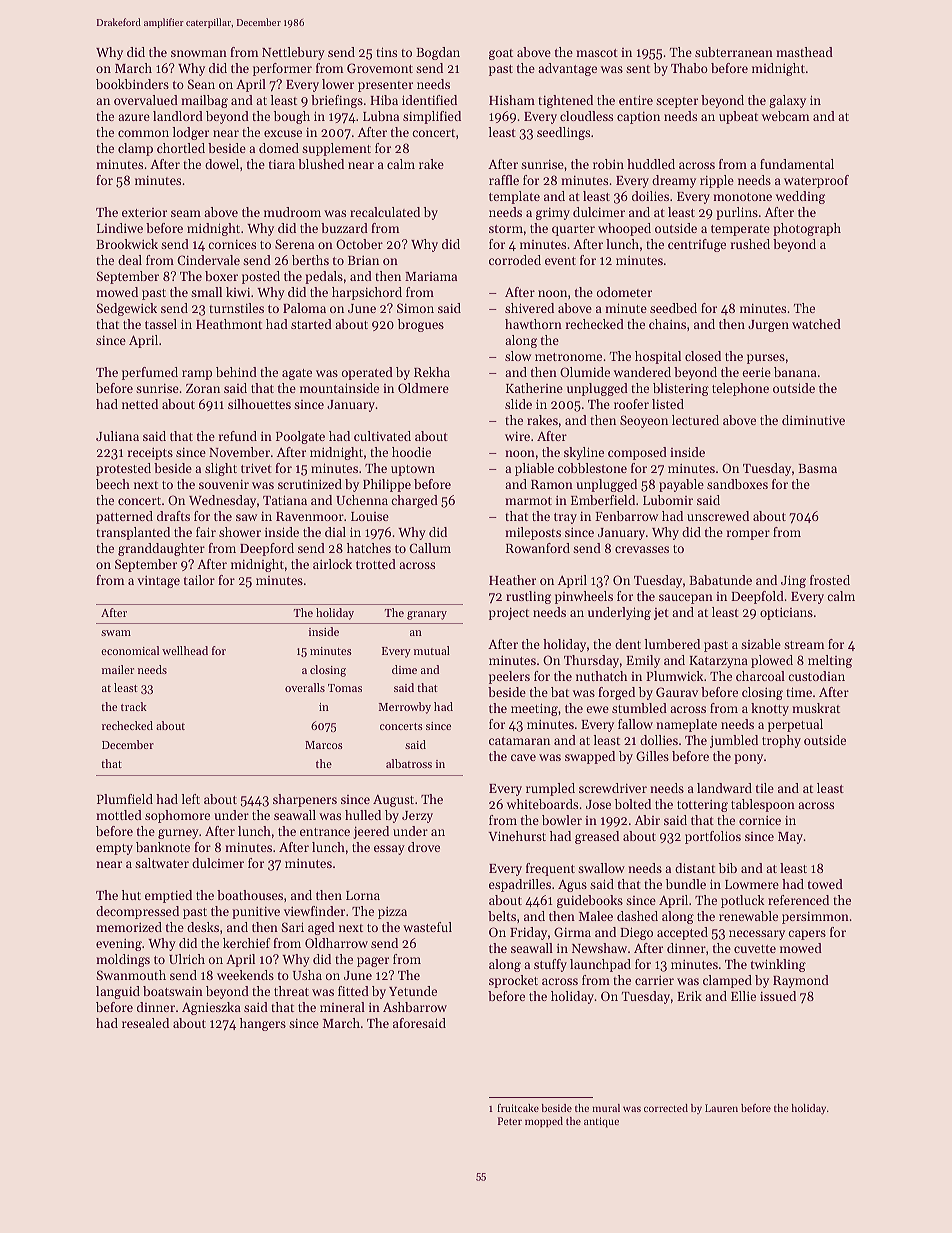 The image size is (952, 1233). I want to click on languid, so click(118, 992).
